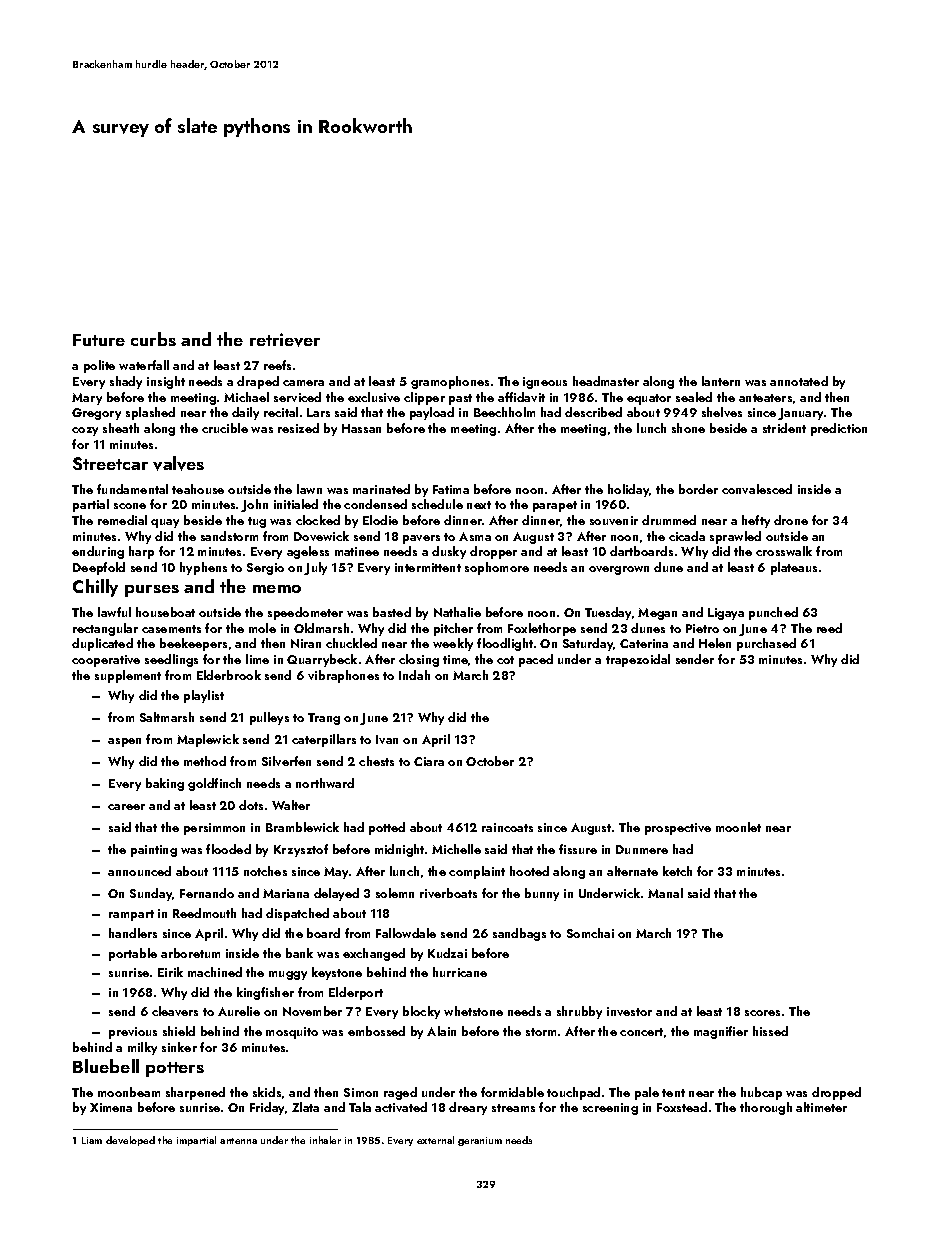 Image resolution: width=952 pixels, height=1233 pixels. Describe the element at coordinates (356, 993) in the page. I see `Elderport` at that location.
